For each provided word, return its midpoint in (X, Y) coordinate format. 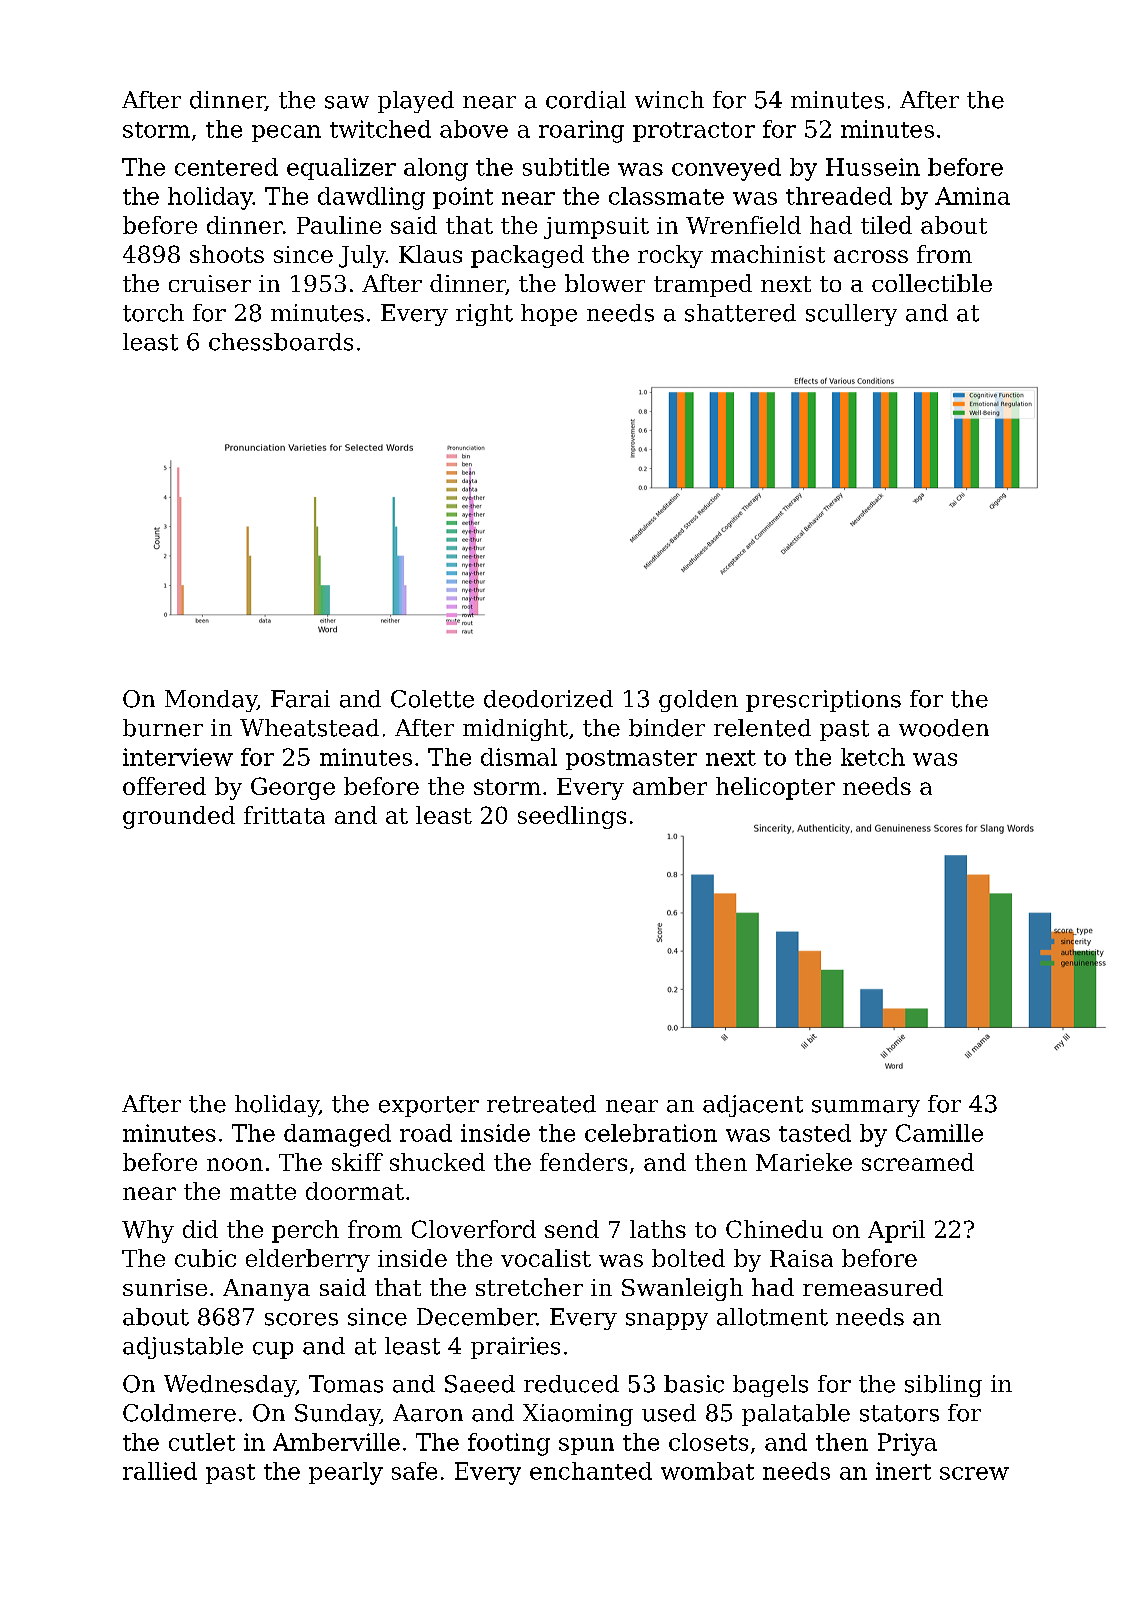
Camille (939, 1133)
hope (549, 315)
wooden (944, 728)
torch (153, 313)
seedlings (572, 817)
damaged (337, 1135)
